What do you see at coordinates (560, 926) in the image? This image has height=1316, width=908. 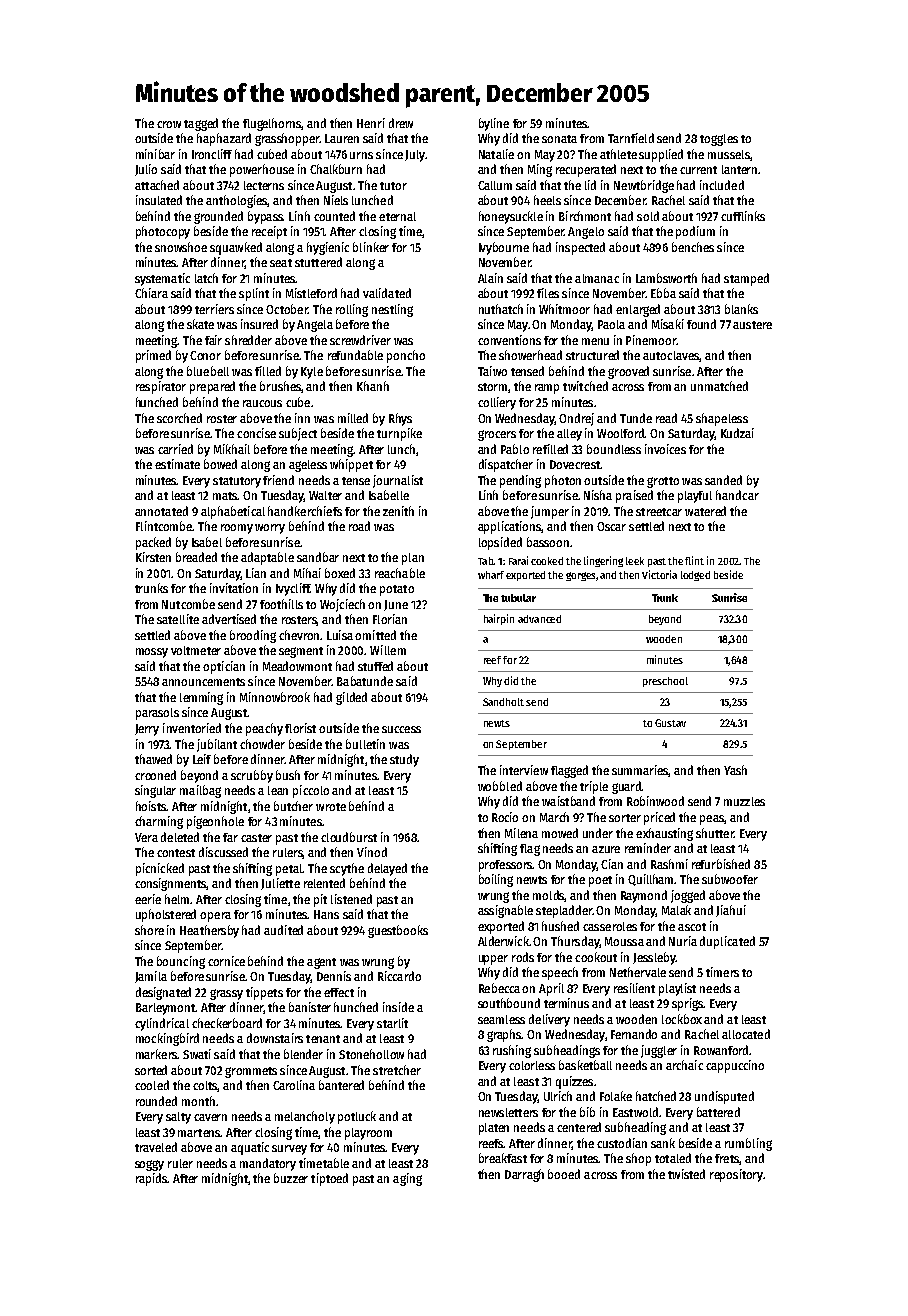 I see `hushed` at bounding box center [560, 926].
